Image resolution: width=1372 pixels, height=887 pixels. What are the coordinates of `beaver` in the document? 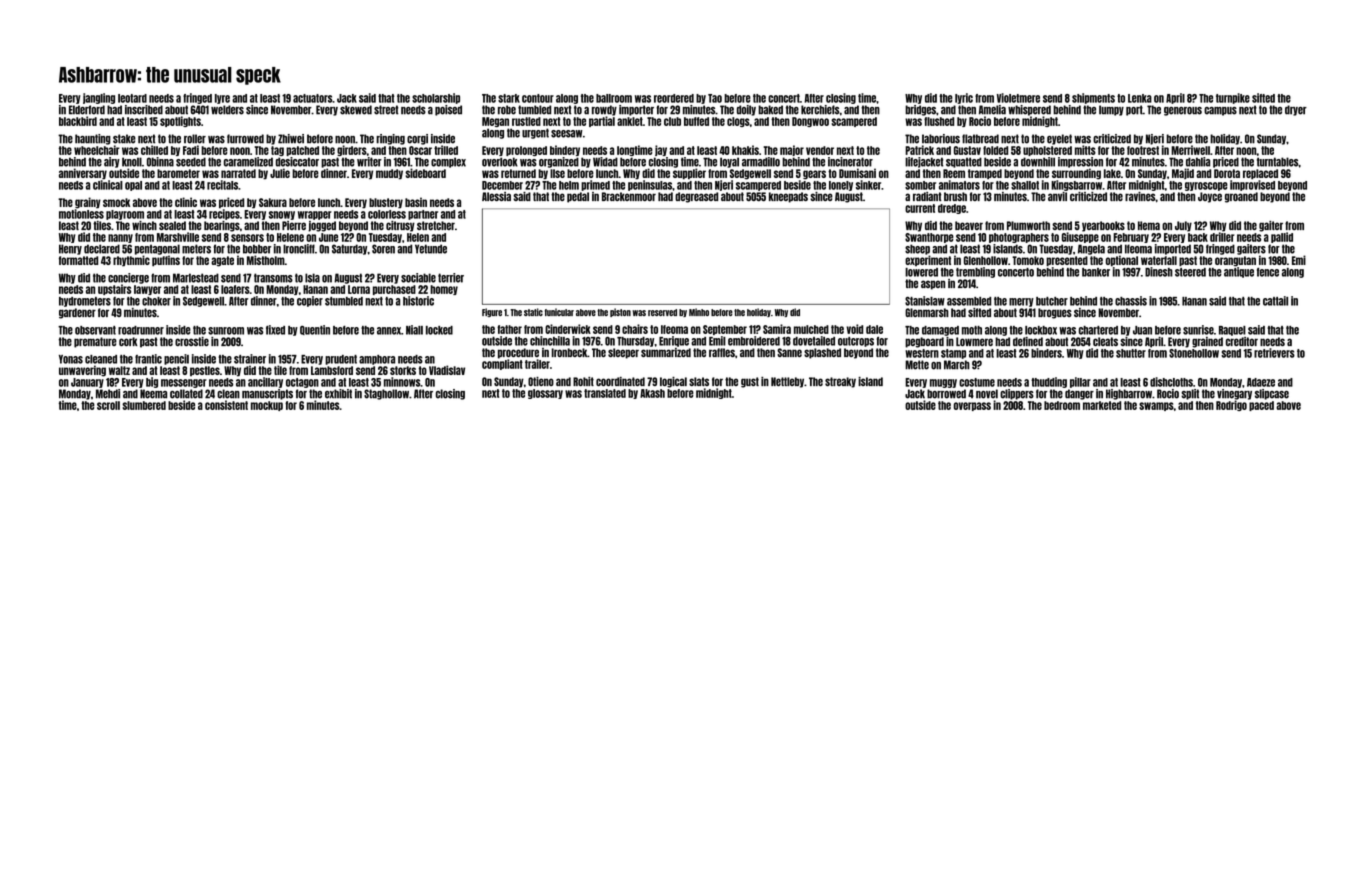 It's located at (969, 225).
